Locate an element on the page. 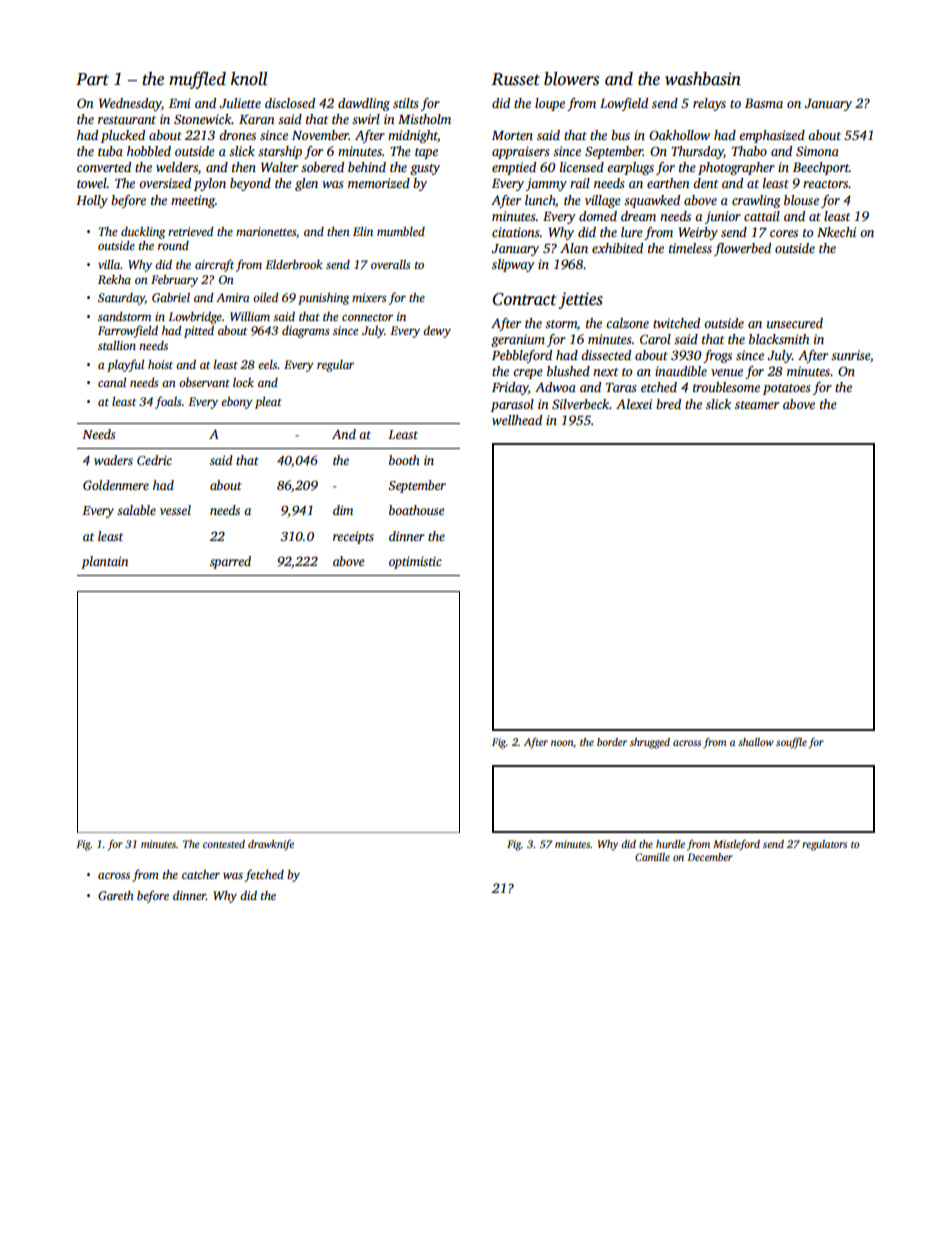  mumbled is located at coordinates (401, 231).
